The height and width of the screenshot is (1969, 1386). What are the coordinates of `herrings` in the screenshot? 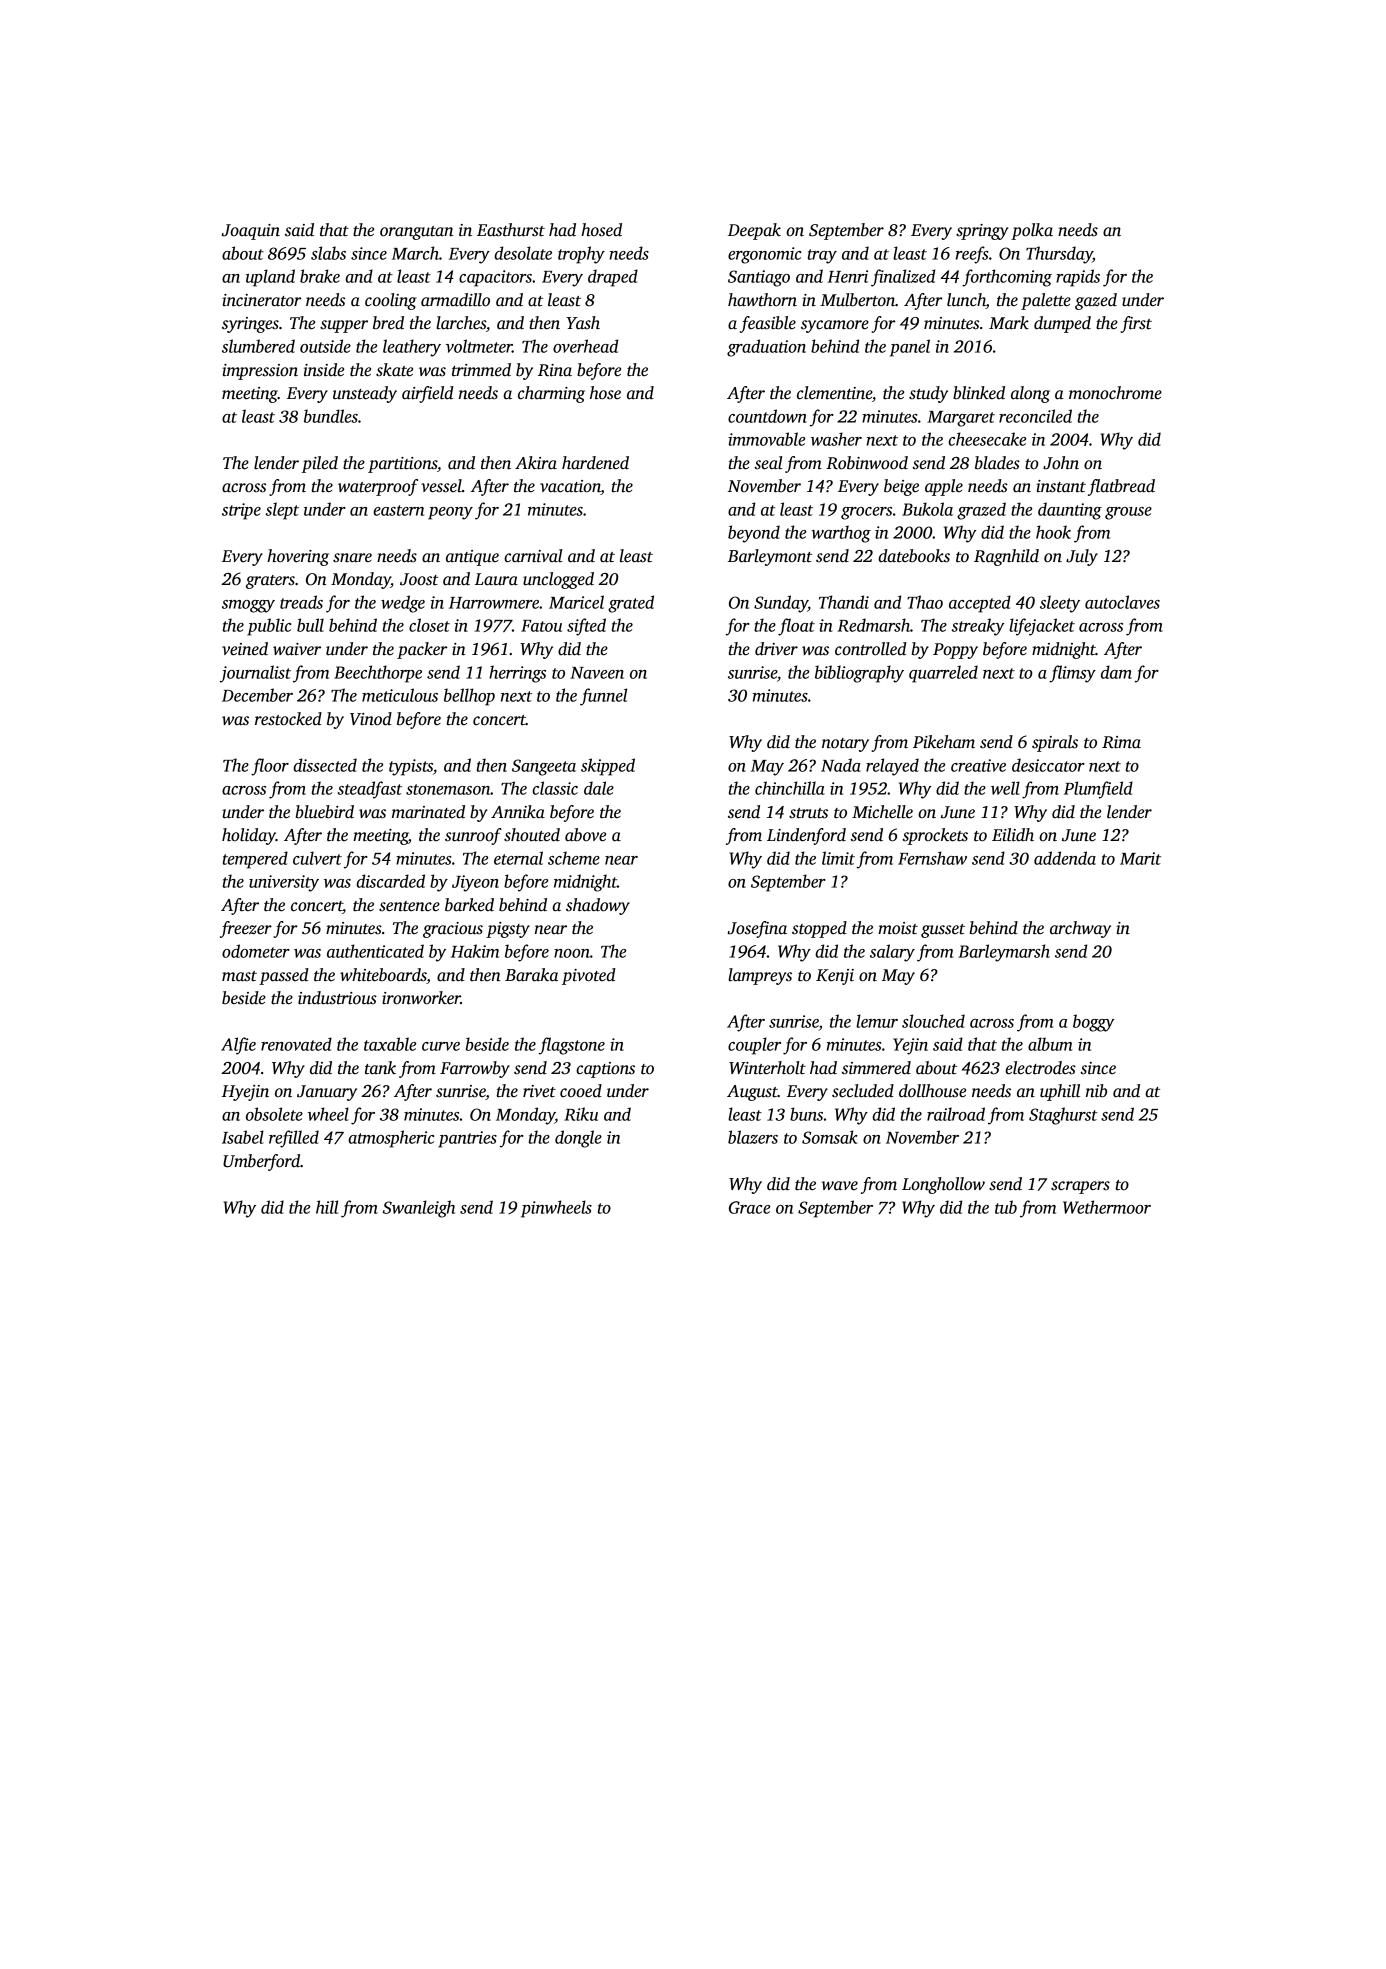 It's located at (517, 674).
